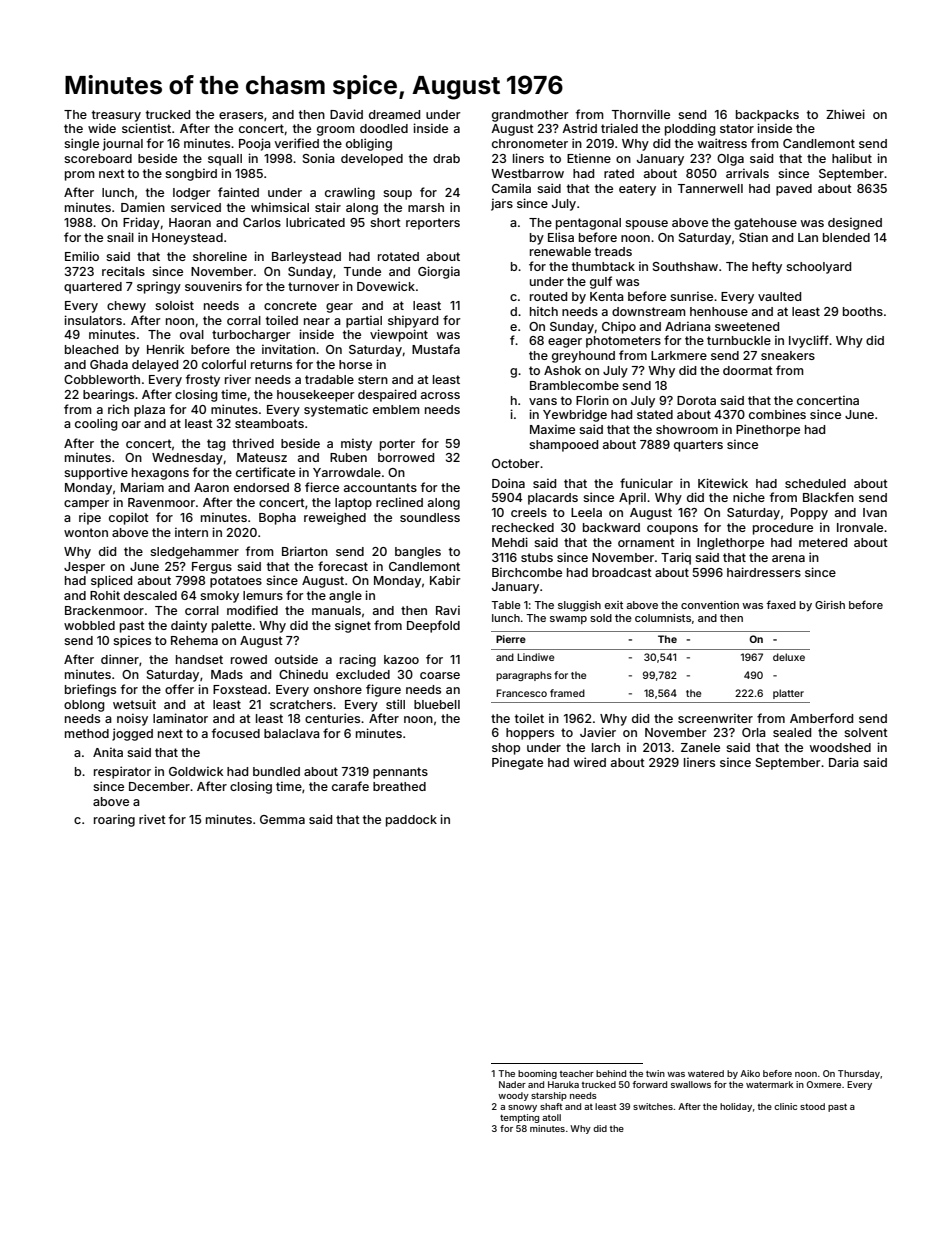 The image size is (952, 1233). I want to click on Daria, so click(844, 762).
